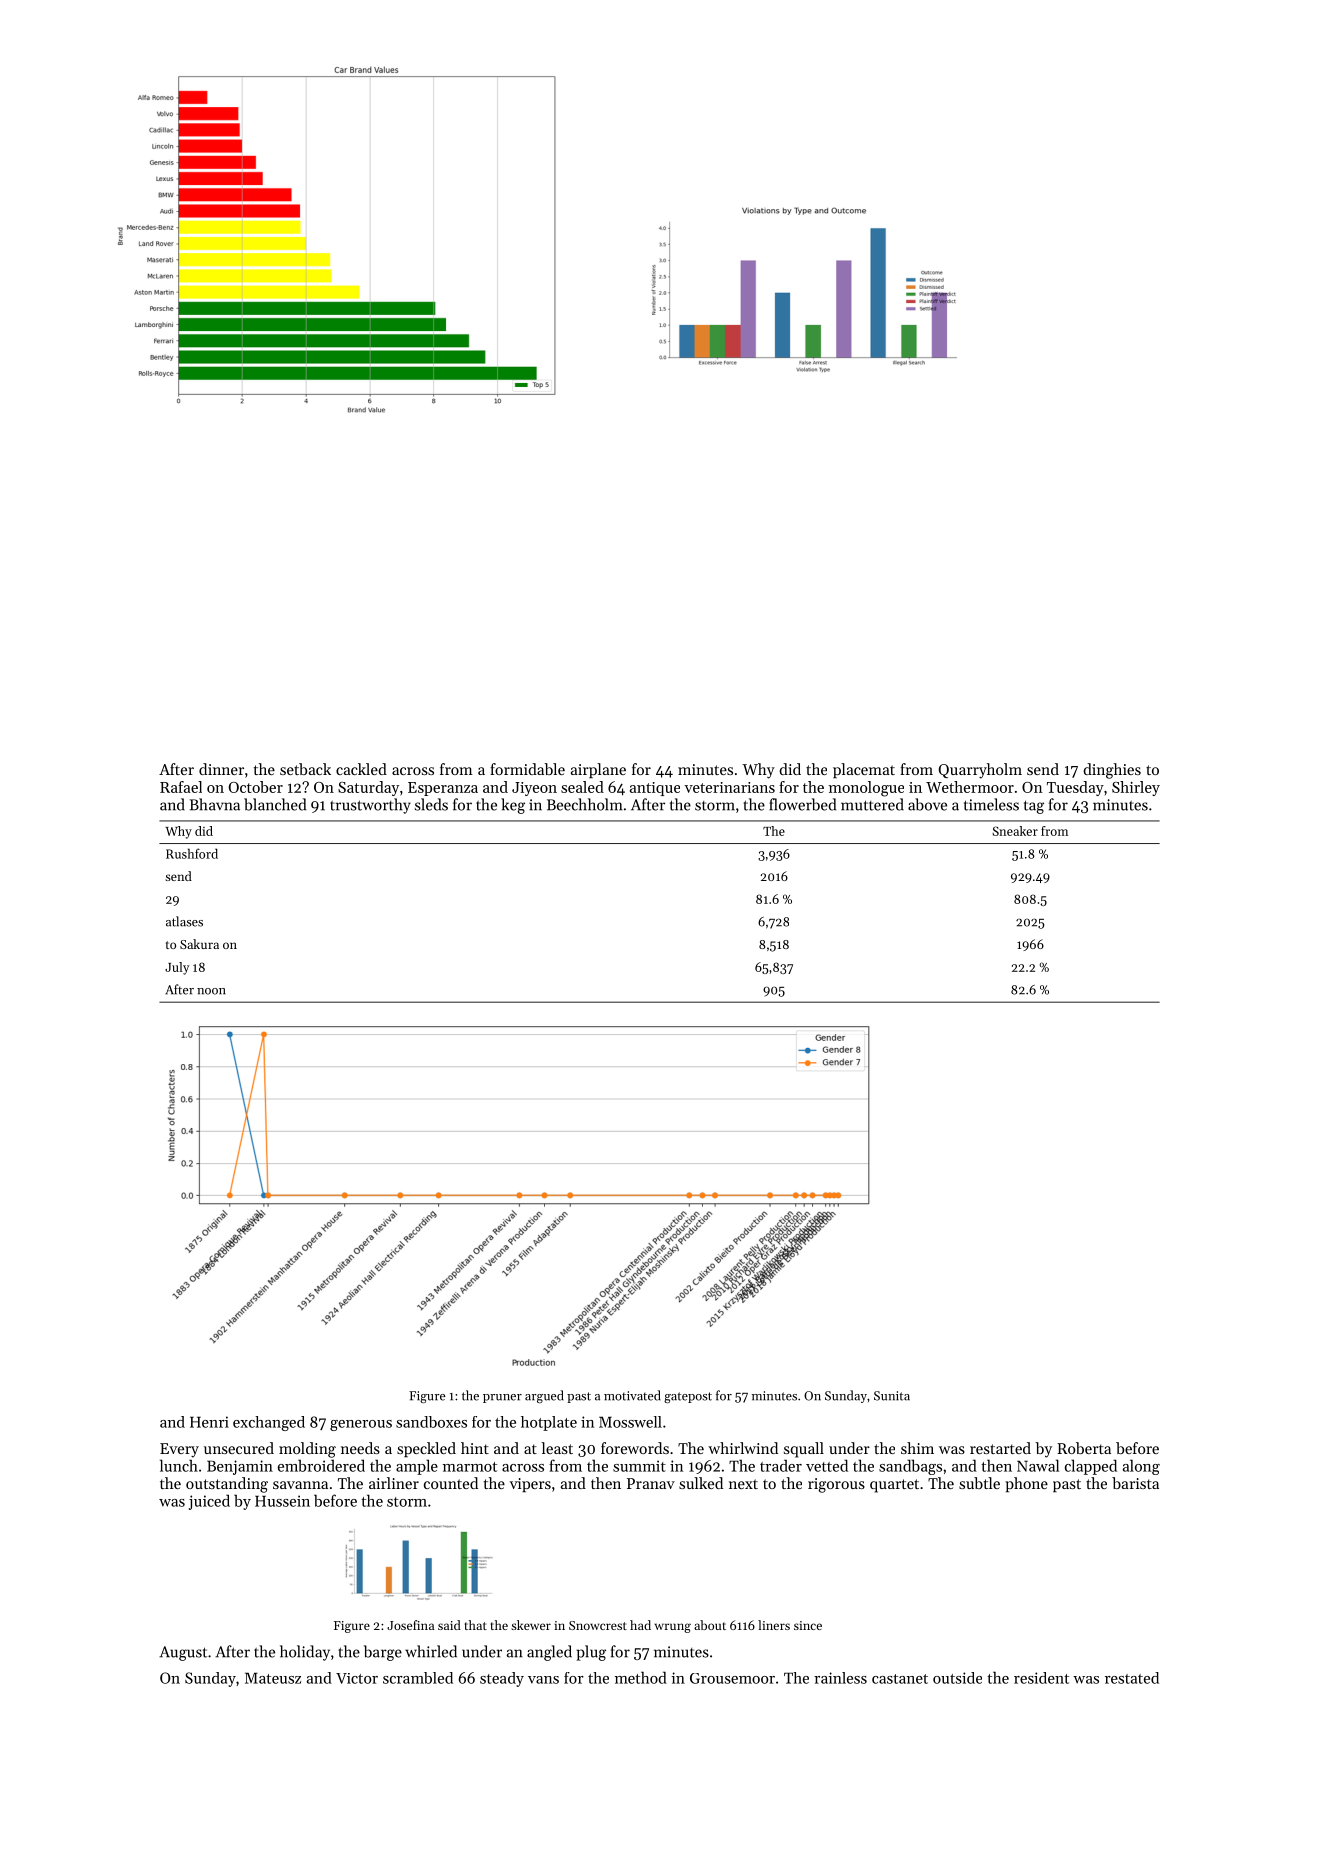 The width and height of the page is (1319, 1866). What do you see at coordinates (655, 789) in the page?
I see `antique` at bounding box center [655, 789].
